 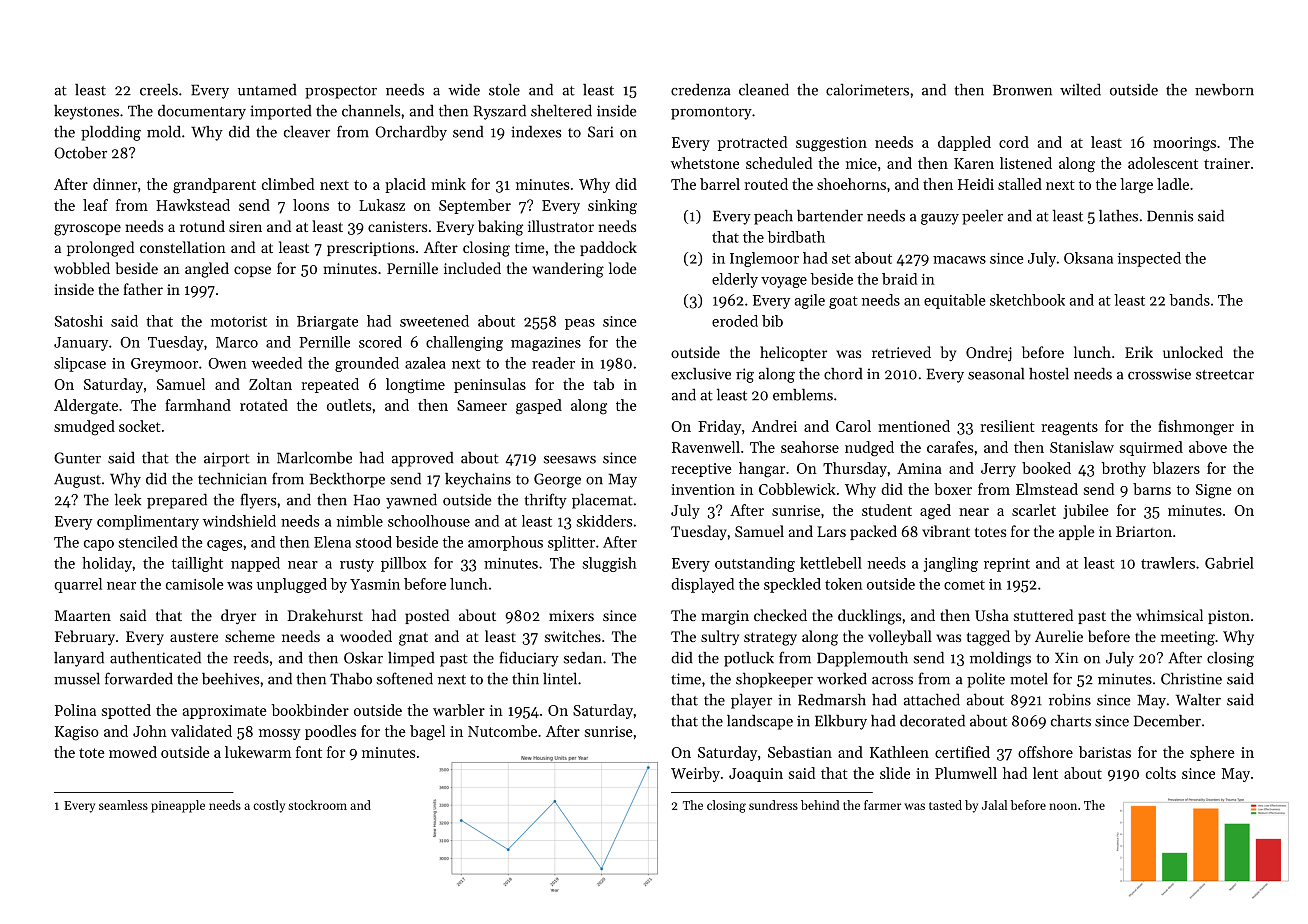 I want to click on stockroom, so click(x=317, y=805).
